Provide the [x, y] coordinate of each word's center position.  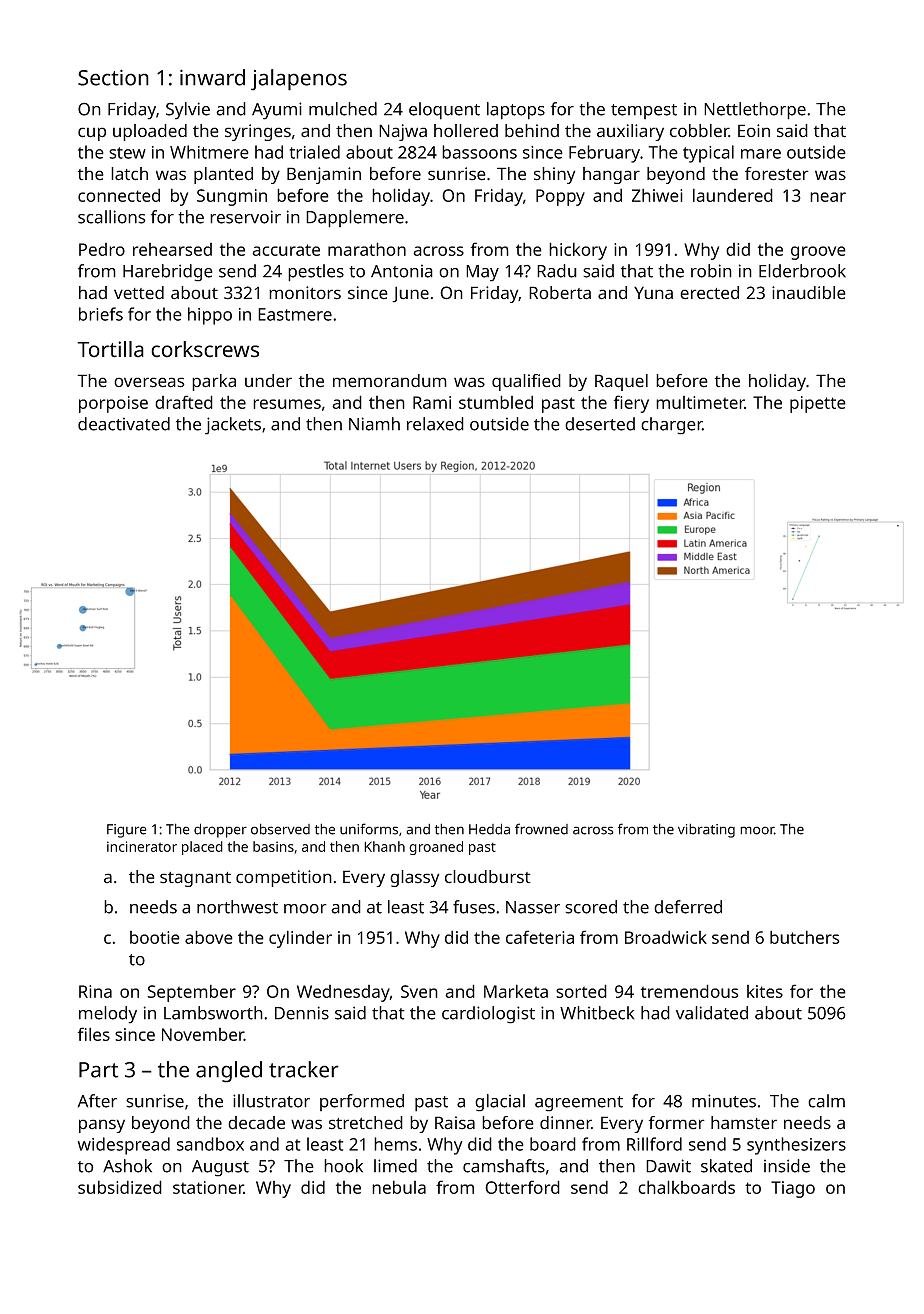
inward [212, 77]
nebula [399, 1187]
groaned [436, 848]
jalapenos [299, 80]
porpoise [113, 404]
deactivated [124, 424]
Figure [127, 831]
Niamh [374, 424]
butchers [804, 937]
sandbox [210, 1144]
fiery [631, 404]
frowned [541, 829]
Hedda [489, 829]
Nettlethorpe [755, 111]
